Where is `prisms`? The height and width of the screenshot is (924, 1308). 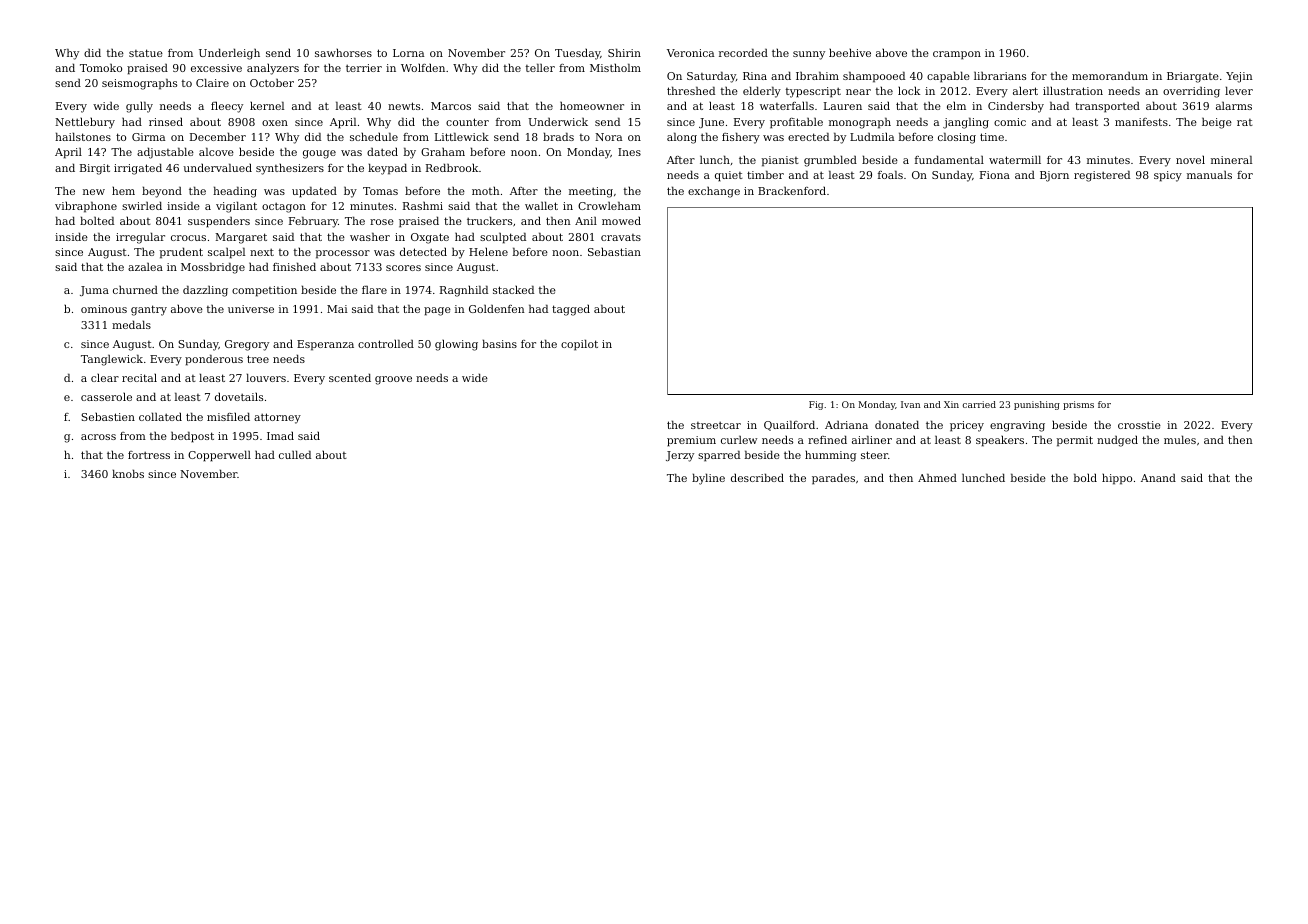 prisms is located at coordinates (1078, 405).
